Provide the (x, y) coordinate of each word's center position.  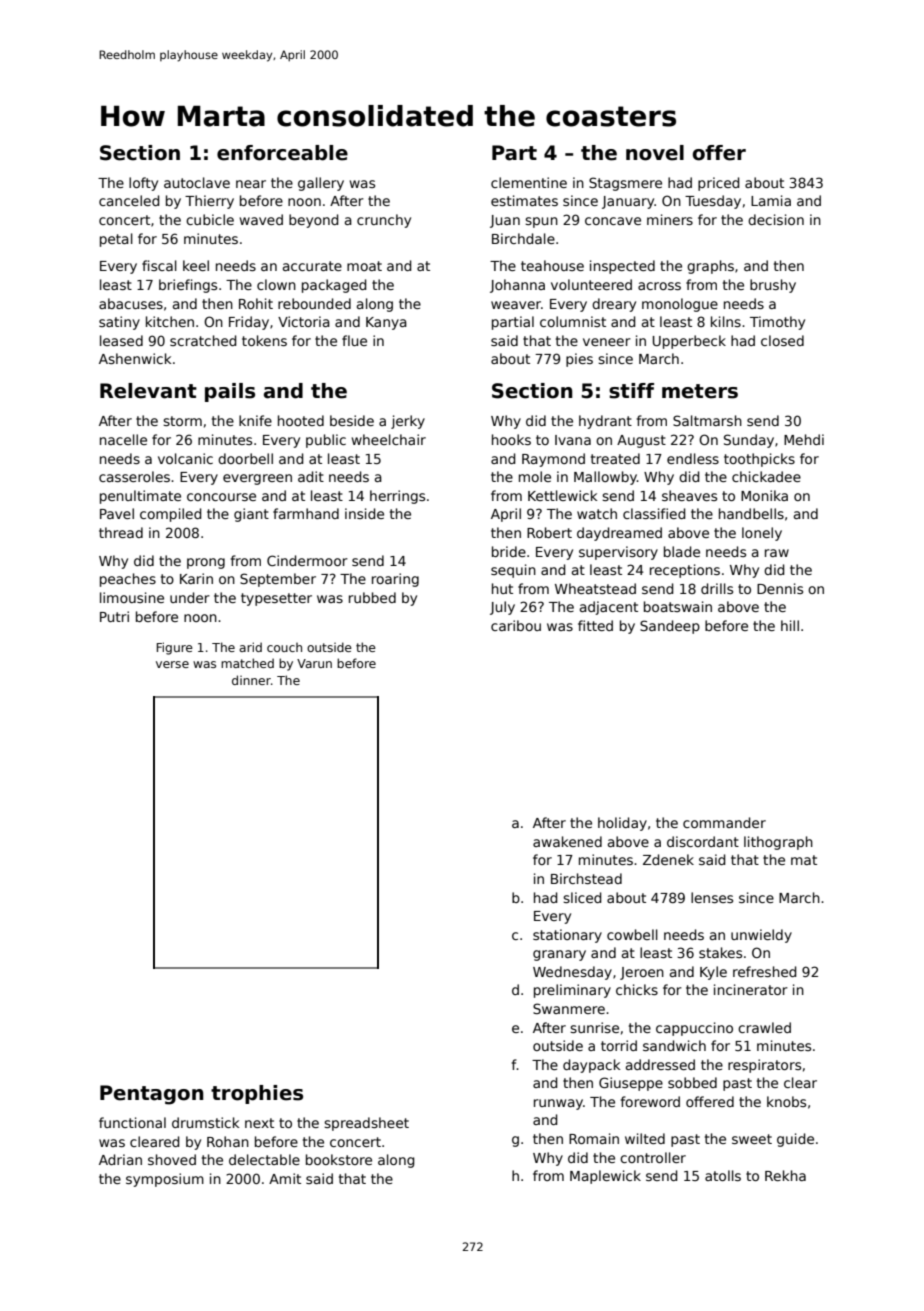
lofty (143, 184)
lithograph (778, 843)
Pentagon (152, 1095)
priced (719, 184)
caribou (516, 625)
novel (655, 153)
